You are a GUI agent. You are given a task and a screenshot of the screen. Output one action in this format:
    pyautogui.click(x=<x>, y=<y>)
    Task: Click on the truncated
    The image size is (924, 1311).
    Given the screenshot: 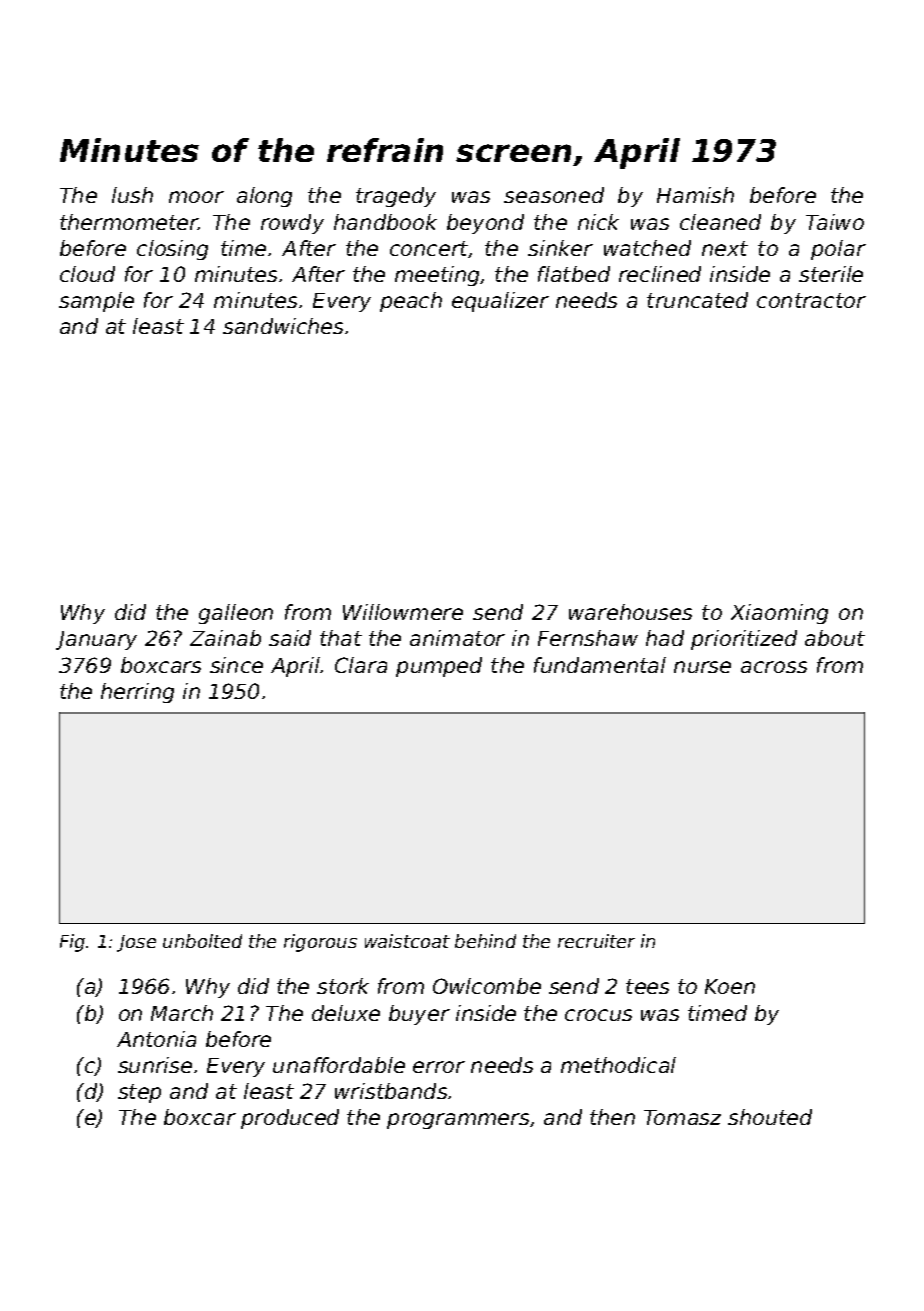 What is the action you would take?
    pyautogui.click(x=697, y=300)
